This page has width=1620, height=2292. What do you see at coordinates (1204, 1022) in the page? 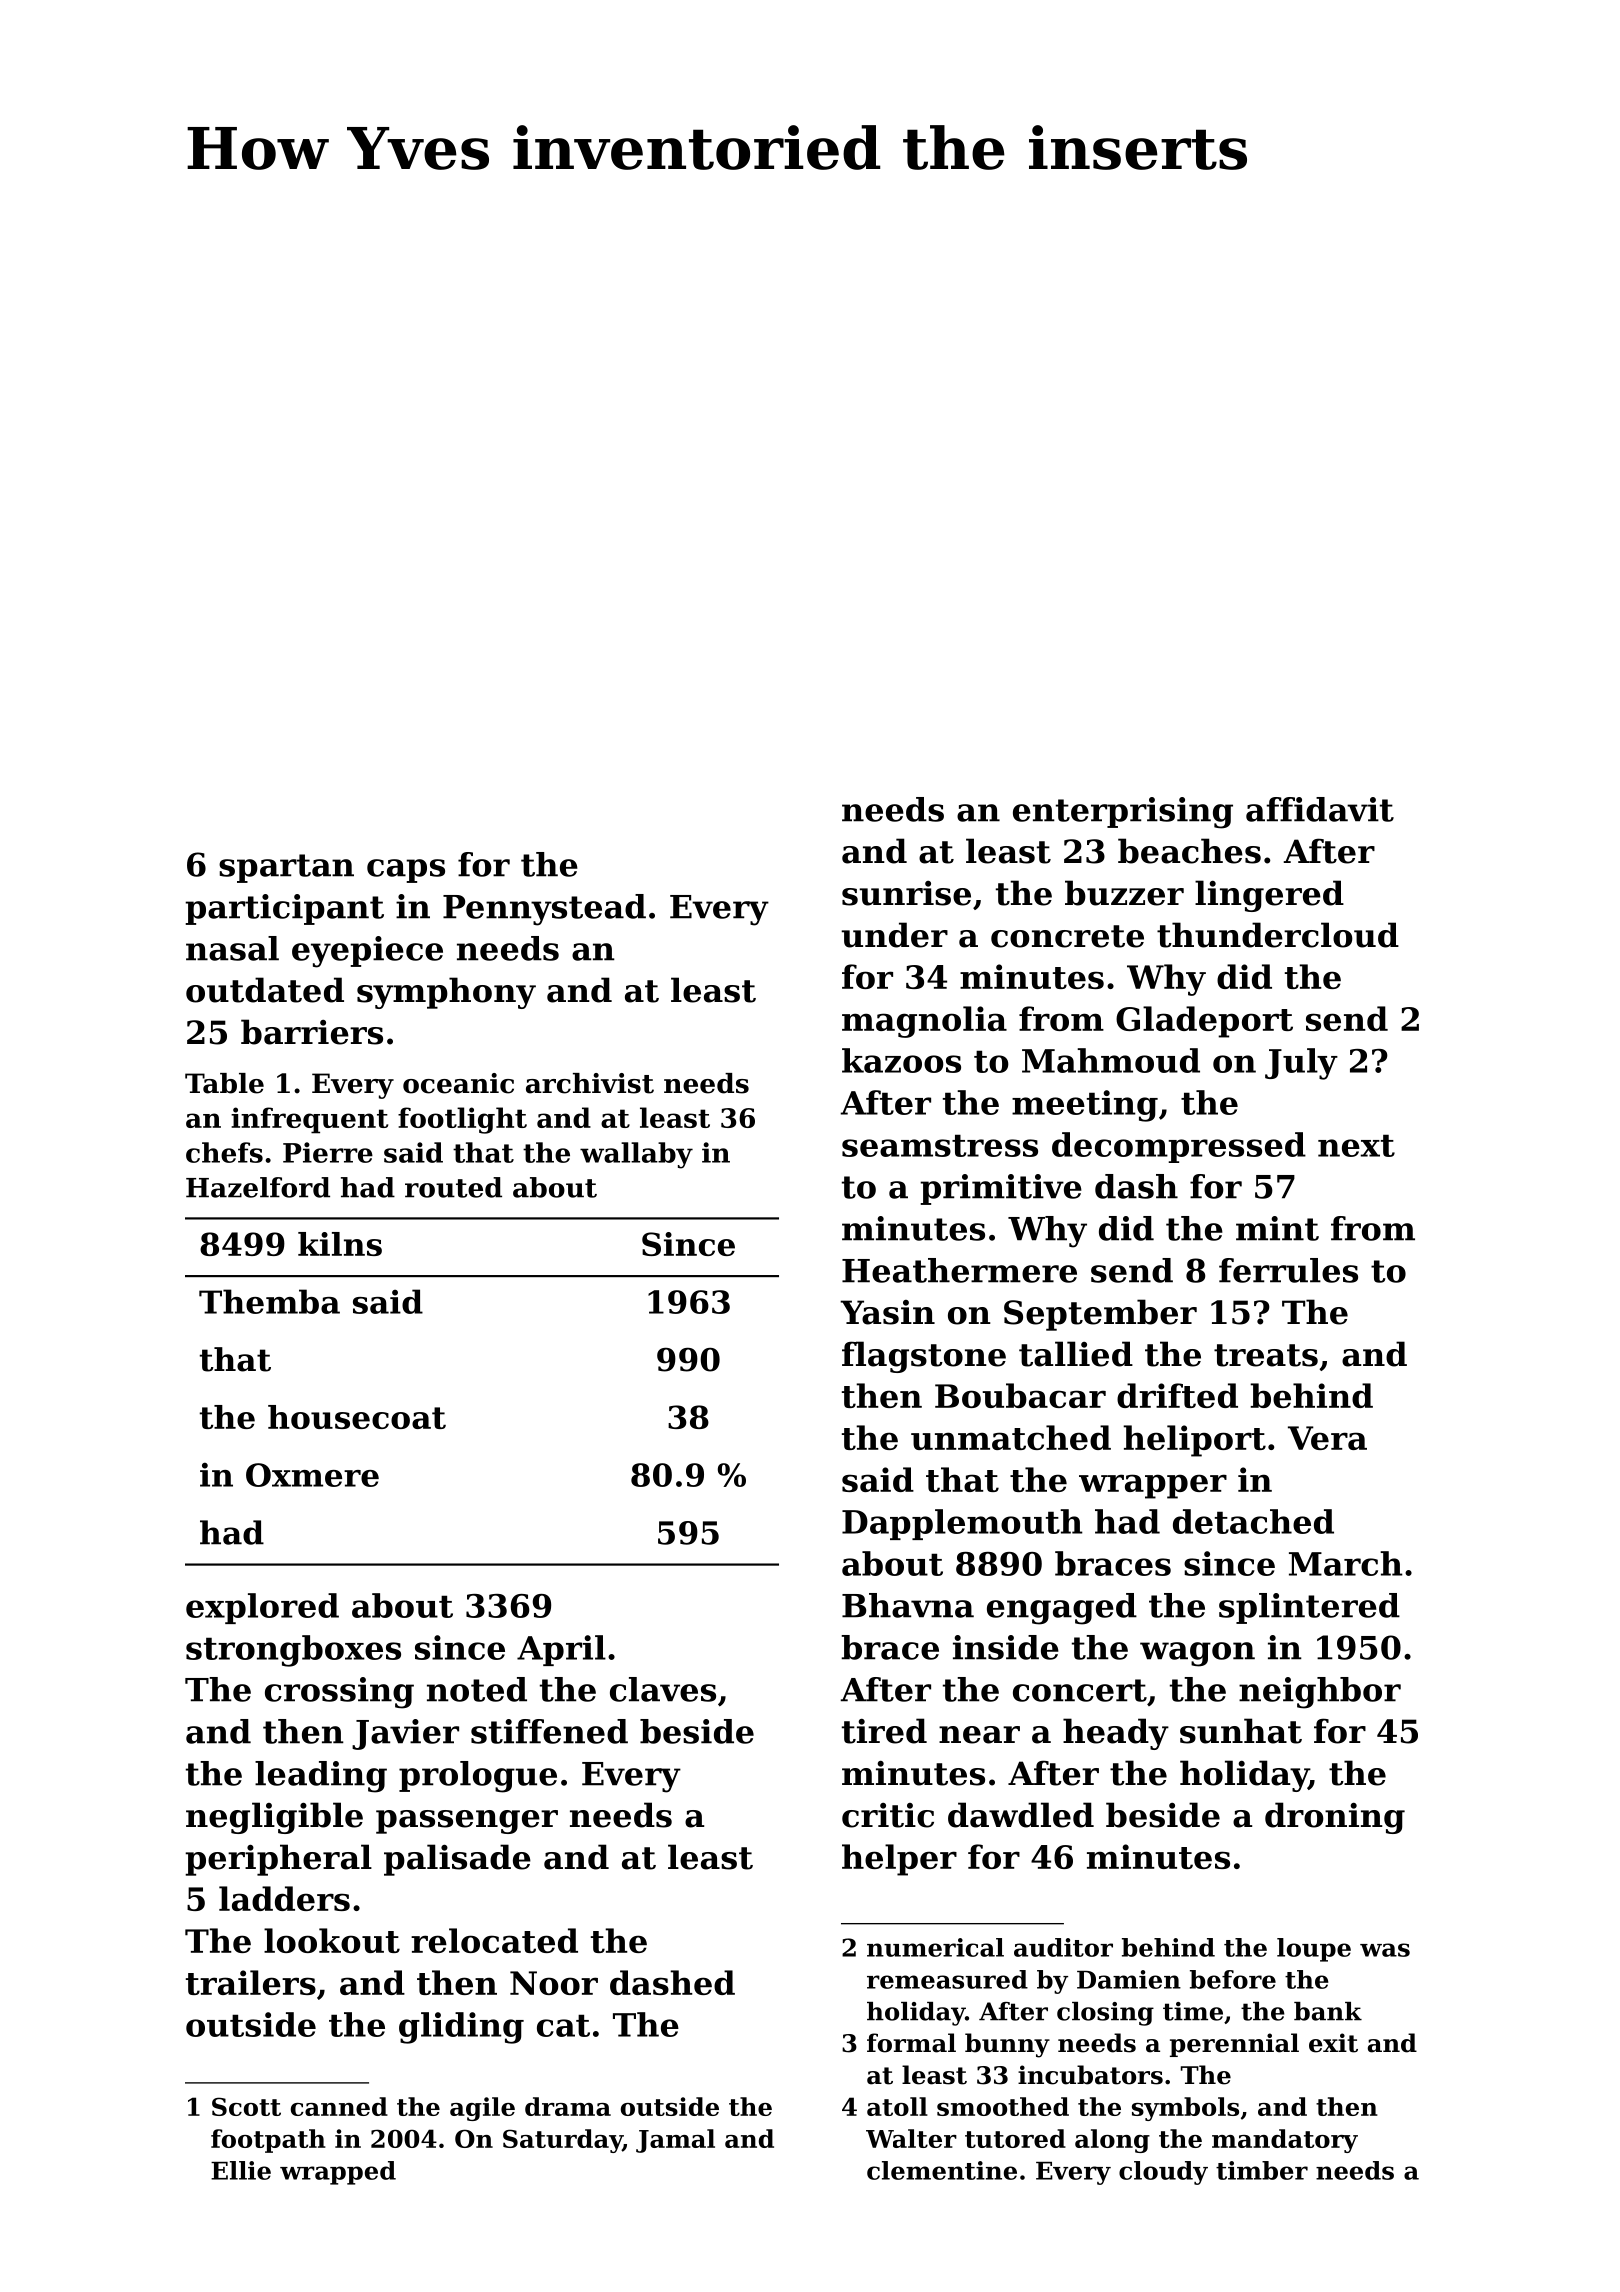
I see `Gladeport` at bounding box center [1204, 1022].
